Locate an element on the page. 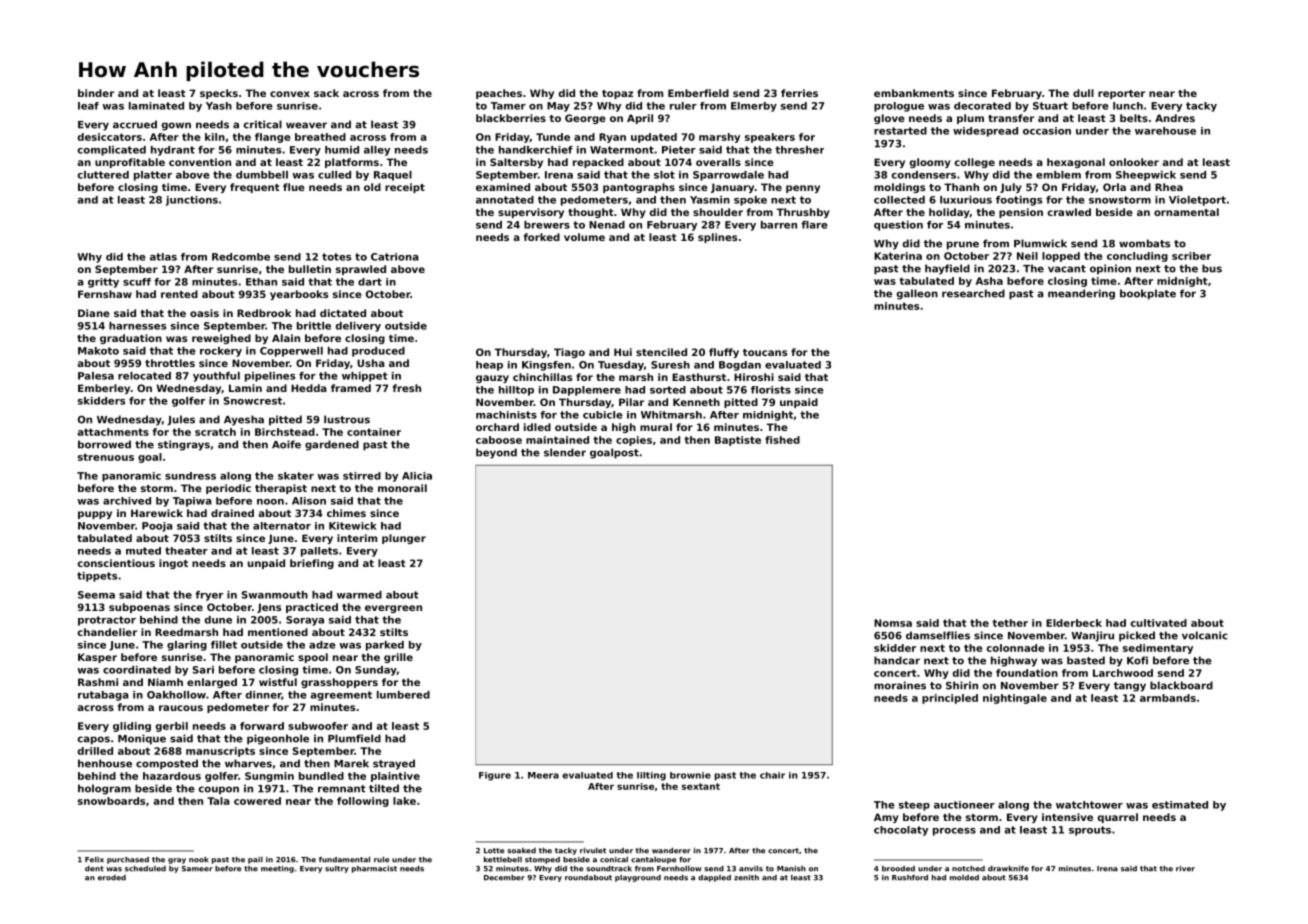 This image has width=1308, height=924. alley is located at coordinates (377, 151).
